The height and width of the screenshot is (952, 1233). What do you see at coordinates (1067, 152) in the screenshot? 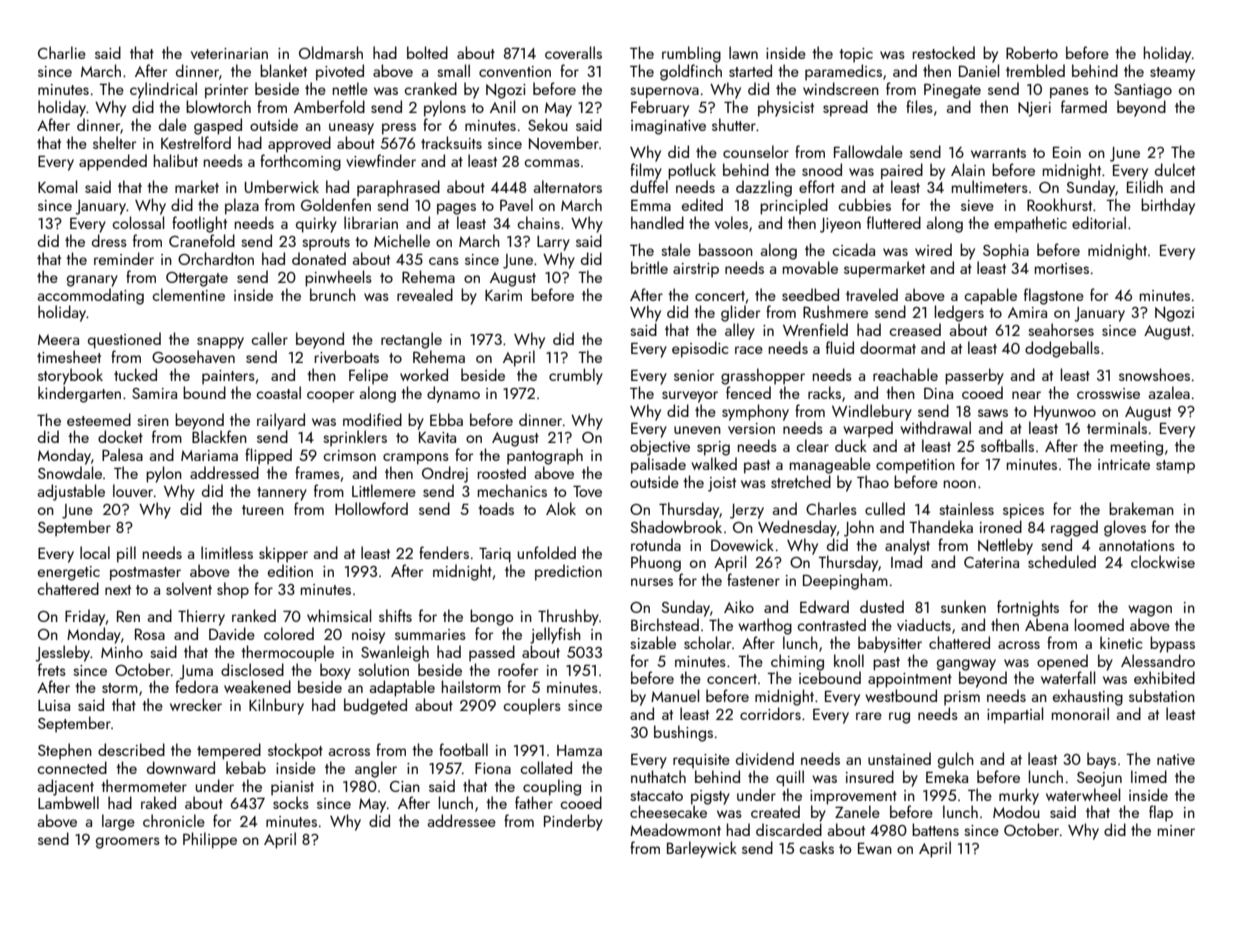
I see `Eoin` at bounding box center [1067, 152].
